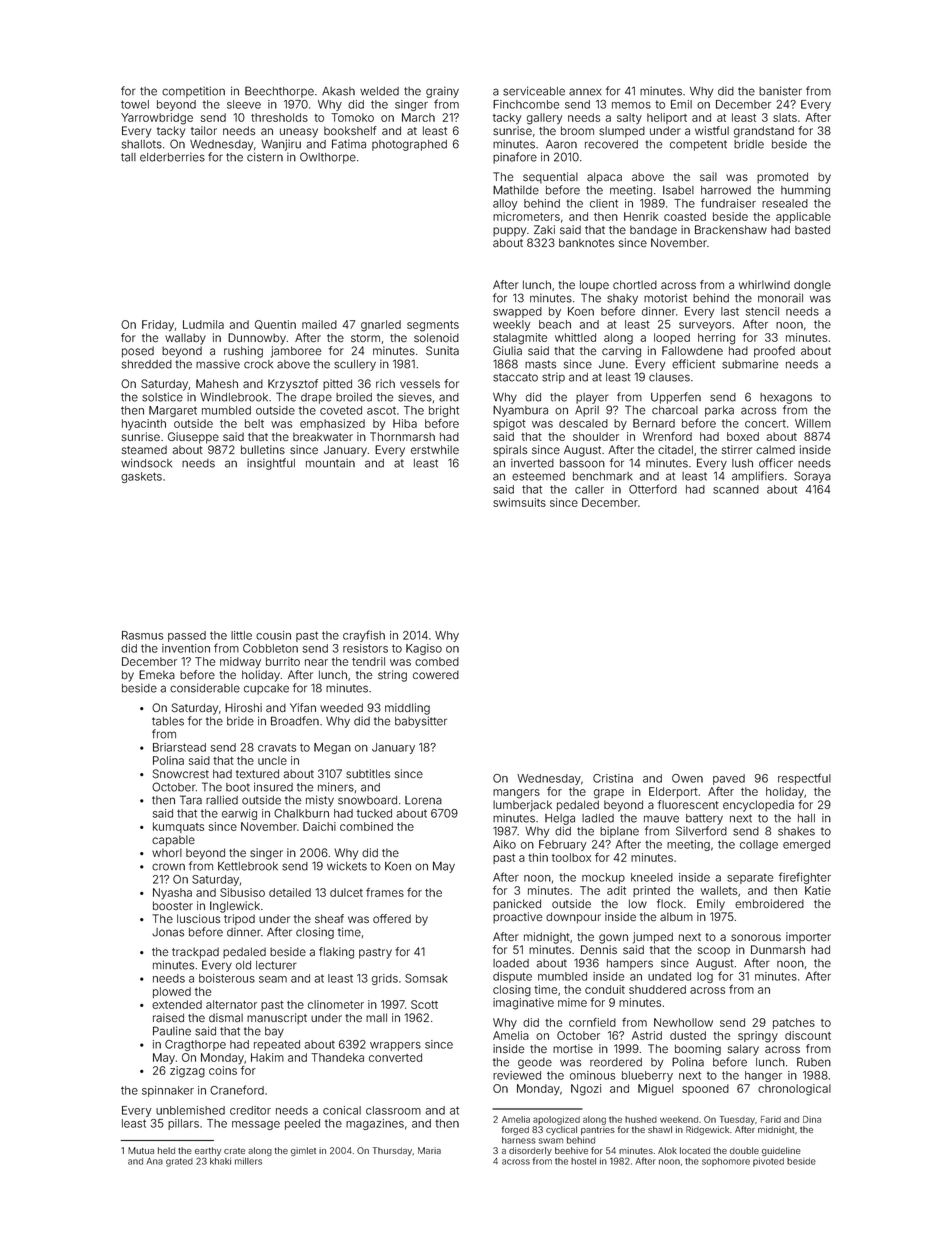  Describe the element at coordinates (647, 1035) in the screenshot. I see `Astrid` at that location.
